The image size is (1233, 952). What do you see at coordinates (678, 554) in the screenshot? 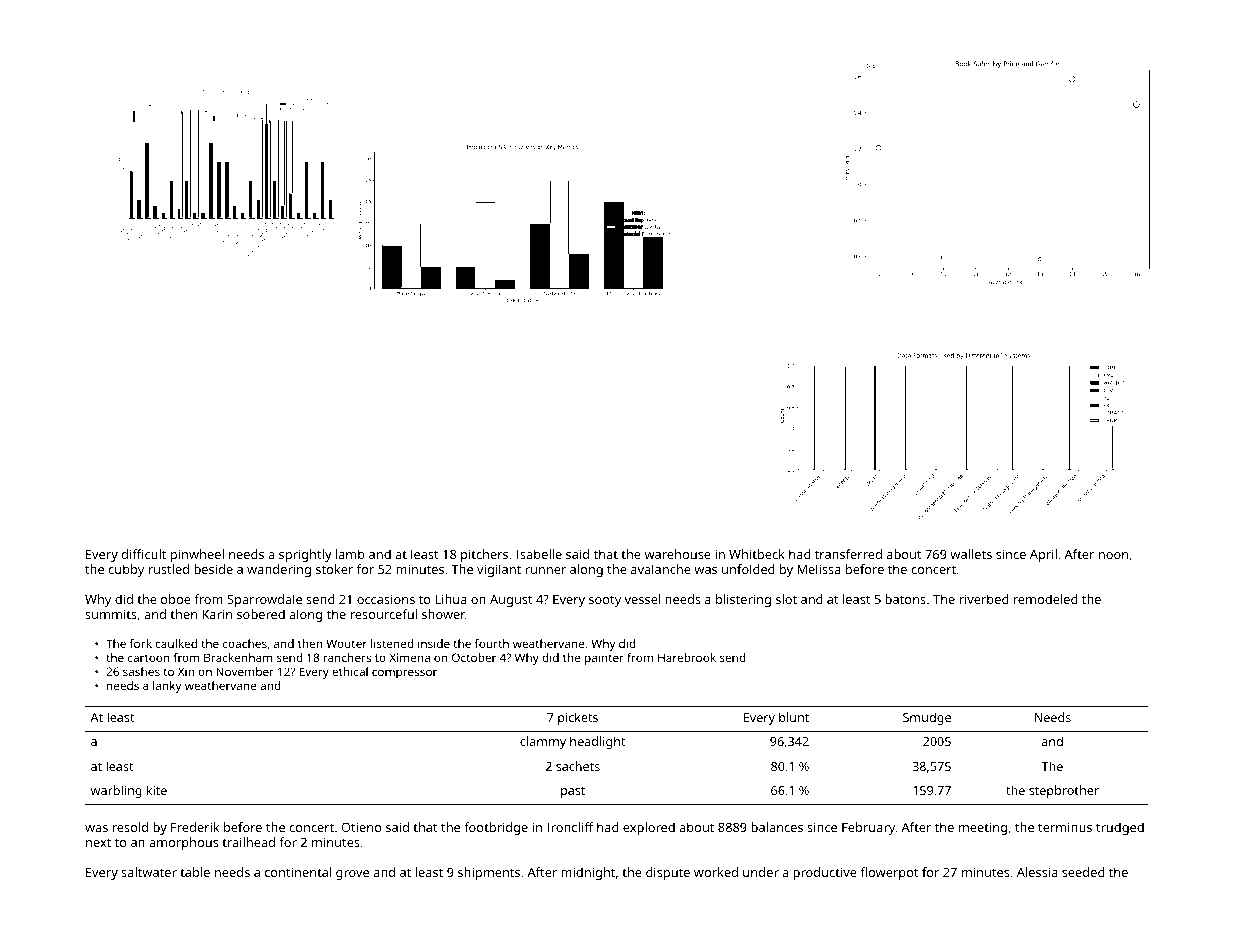
I see `warehouse` at bounding box center [678, 554].
